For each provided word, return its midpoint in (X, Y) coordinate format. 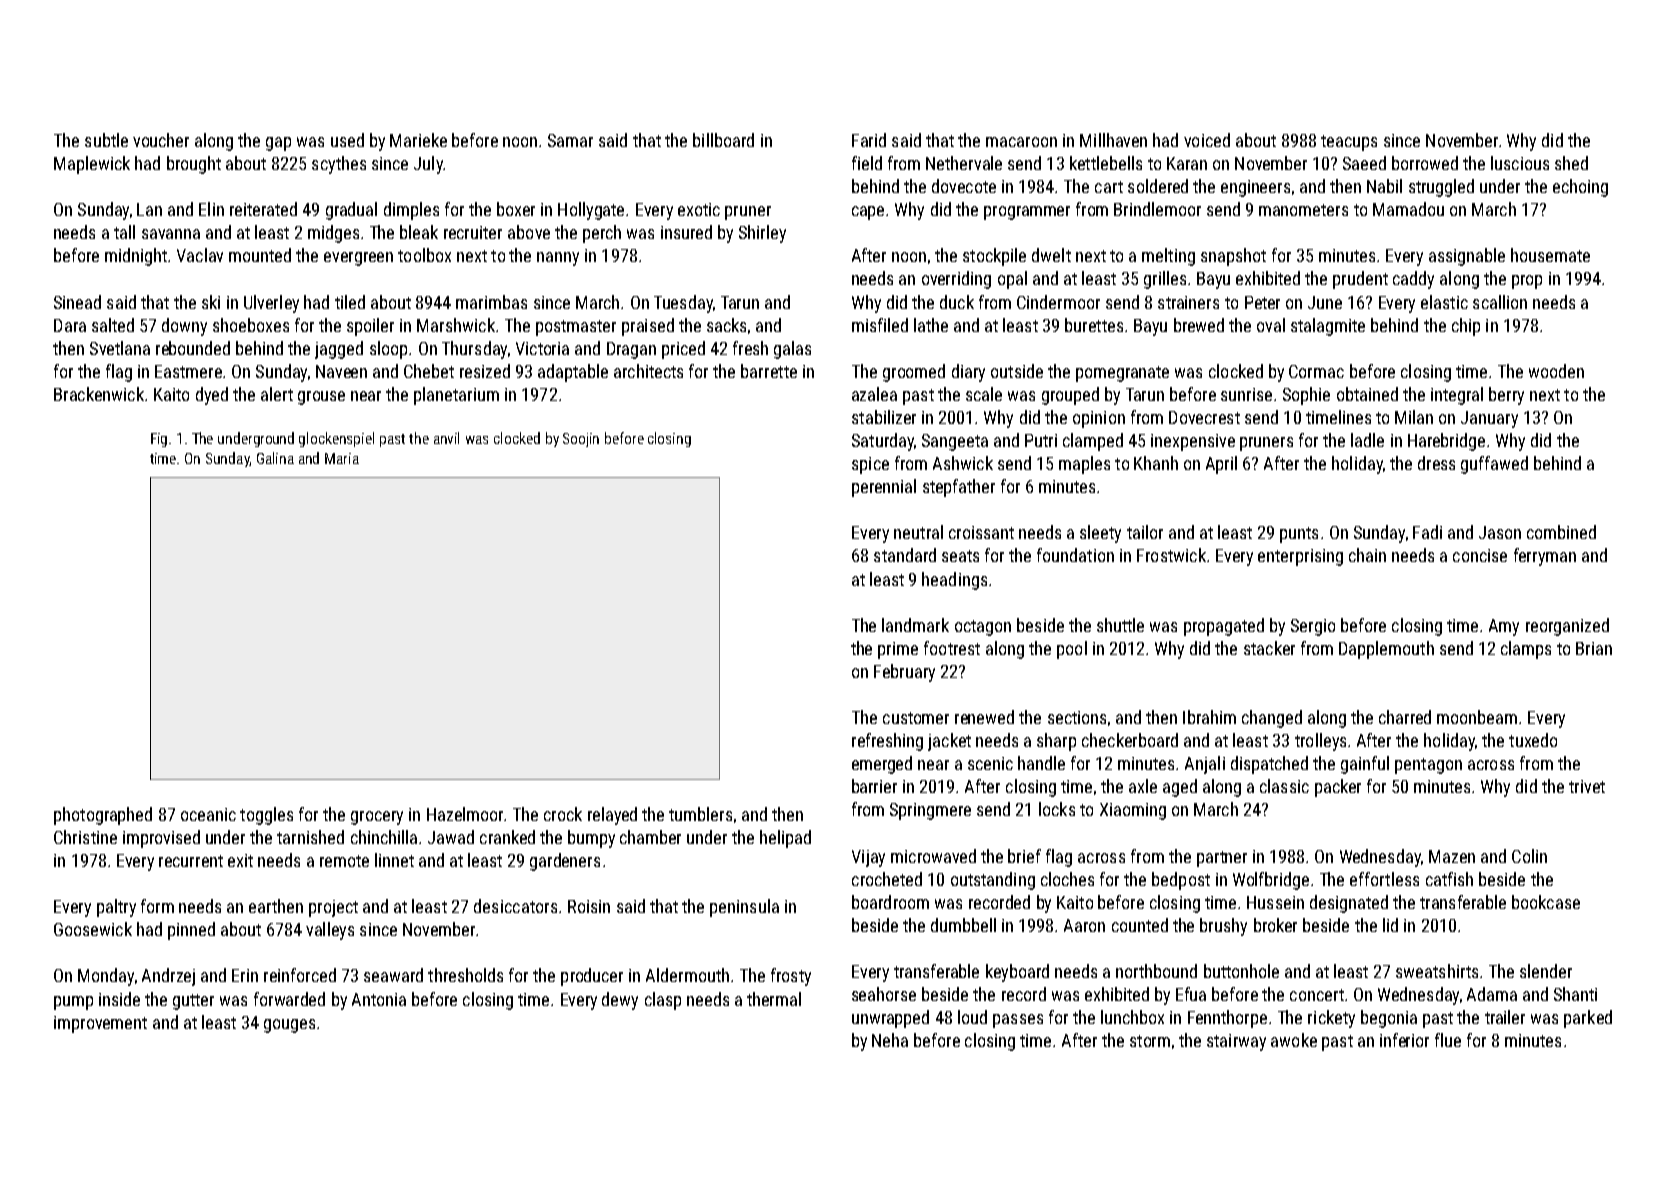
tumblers (700, 814)
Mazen (1452, 856)
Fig (159, 440)
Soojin (581, 440)
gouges (289, 1026)
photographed (103, 816)
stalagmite (1328, 327)
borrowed (1425, 163)
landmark (915, 625)
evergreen (358, 259)
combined (1561, 532)
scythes (339, 165)
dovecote (964, 186)
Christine (85, 837)
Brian (1594, 648)
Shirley (762, 234)
